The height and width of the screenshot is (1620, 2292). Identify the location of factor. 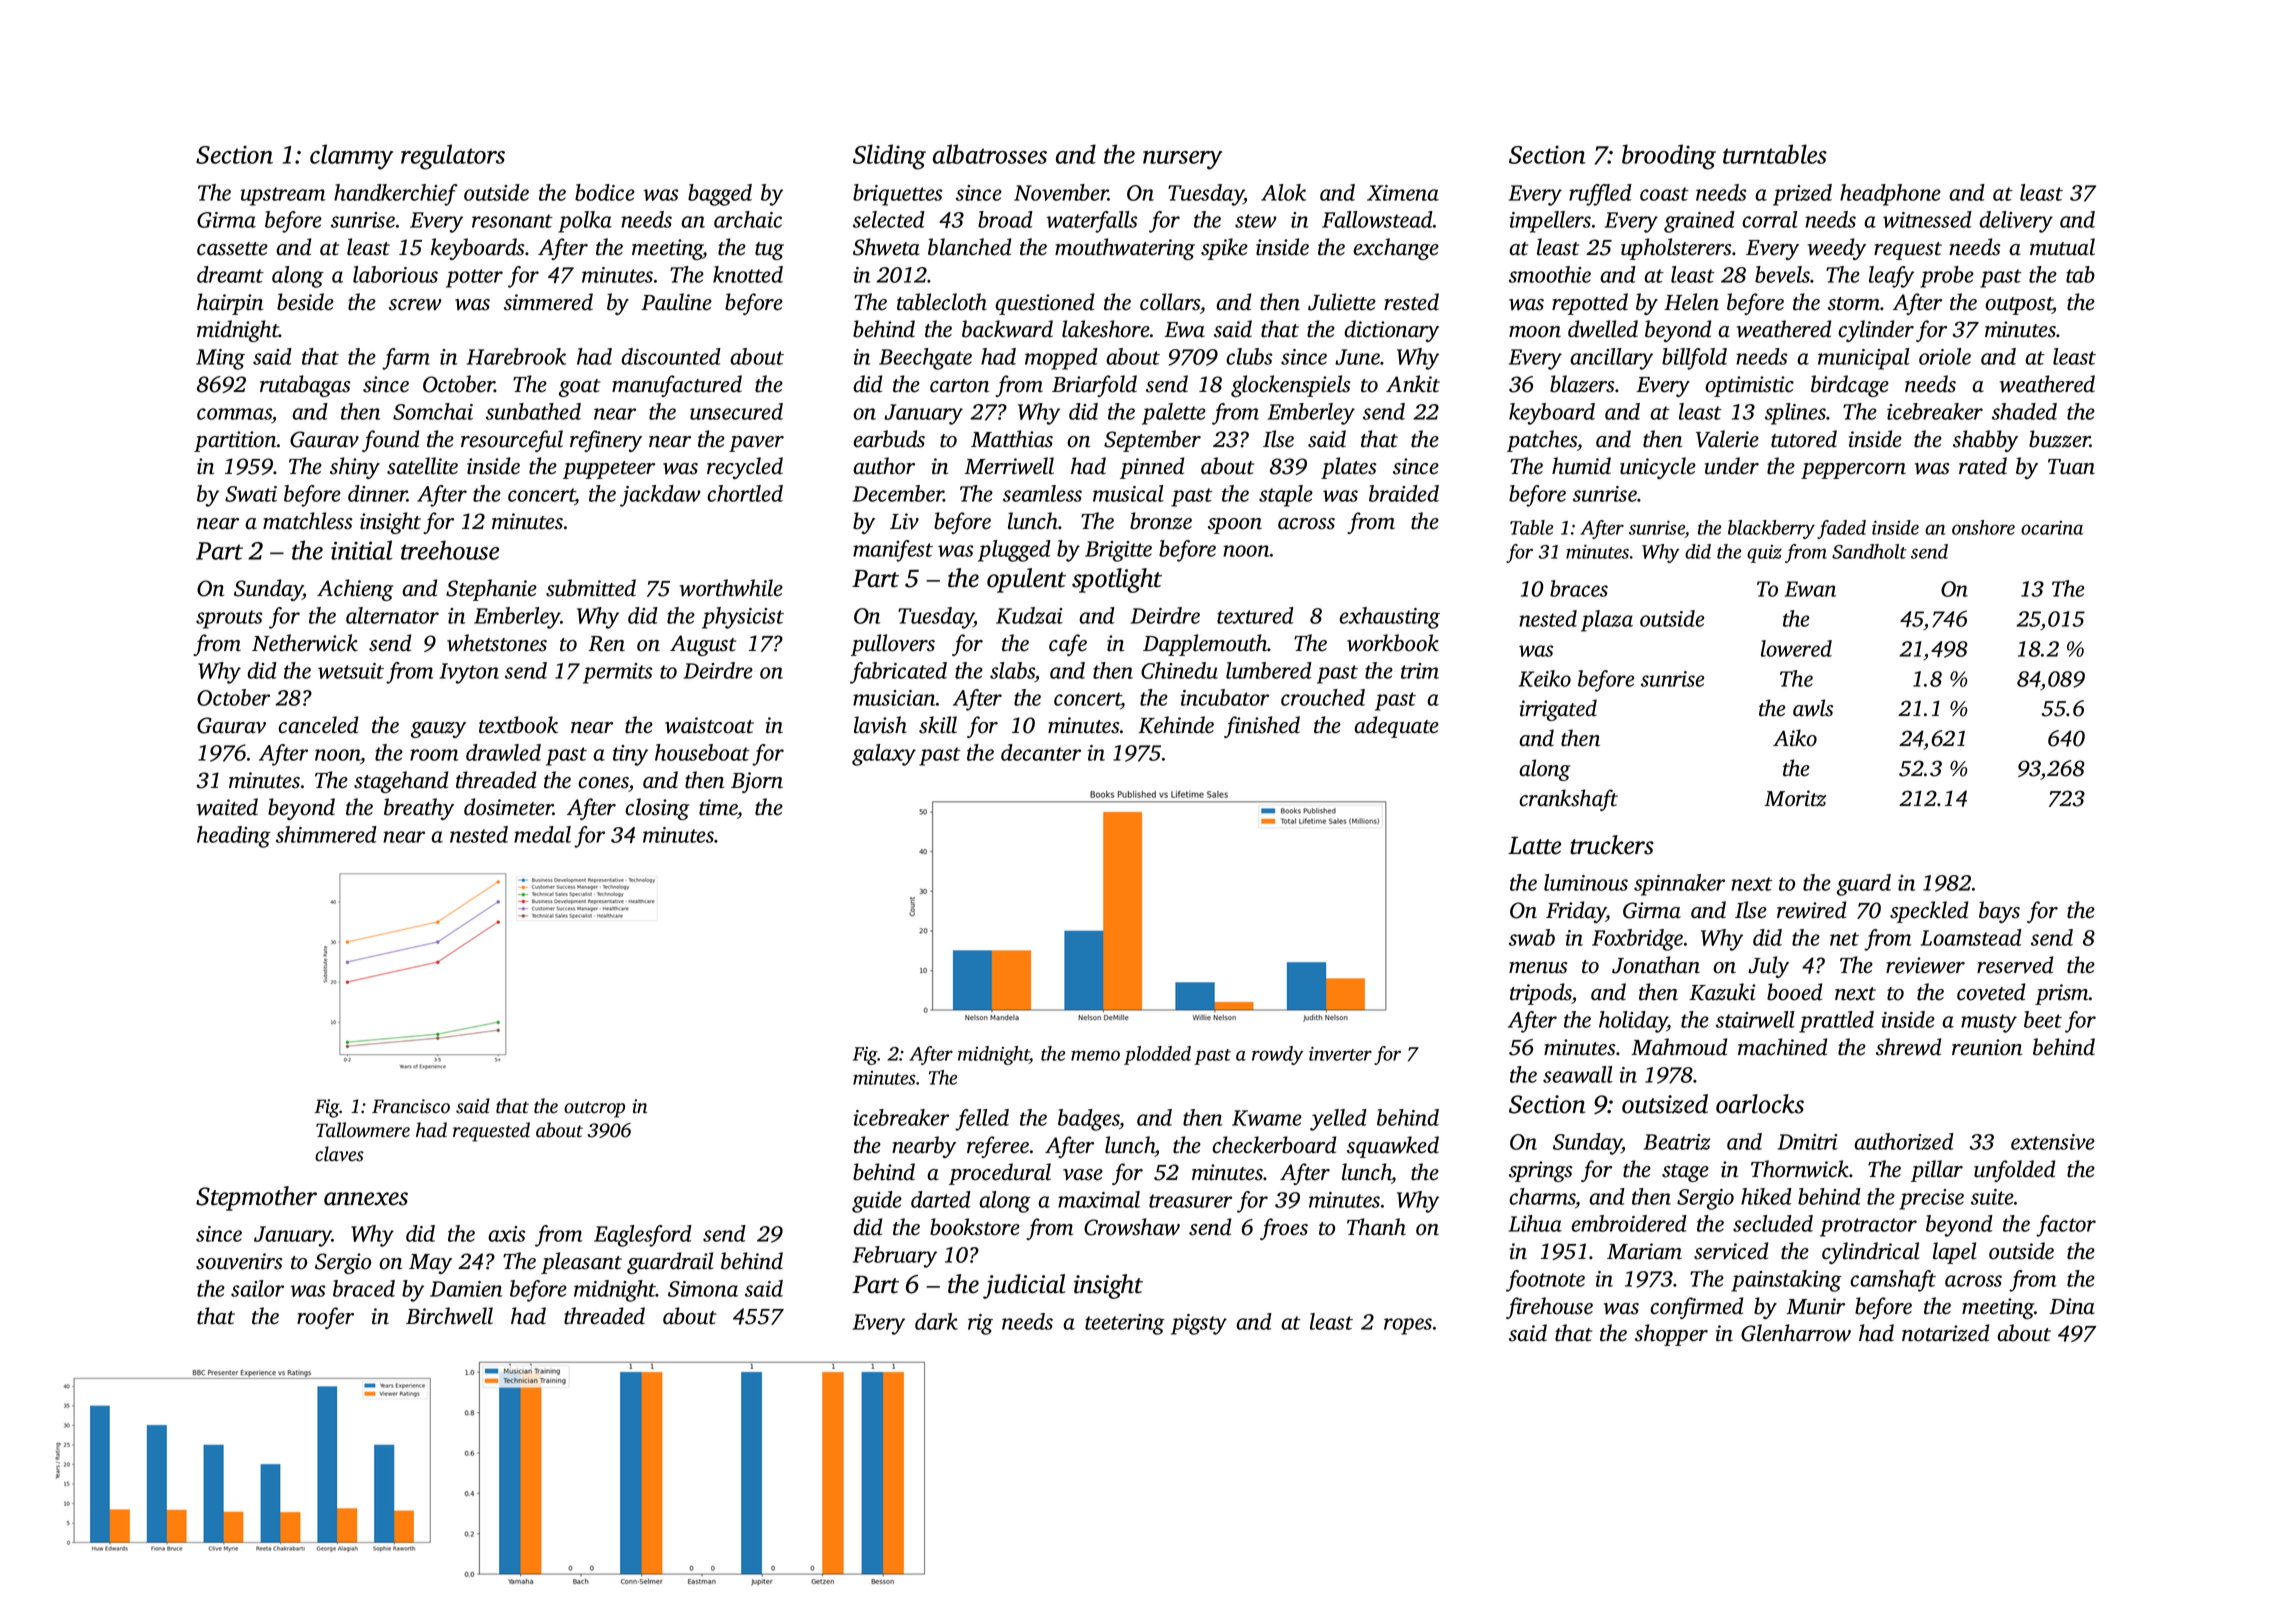
(2066, 1226).
